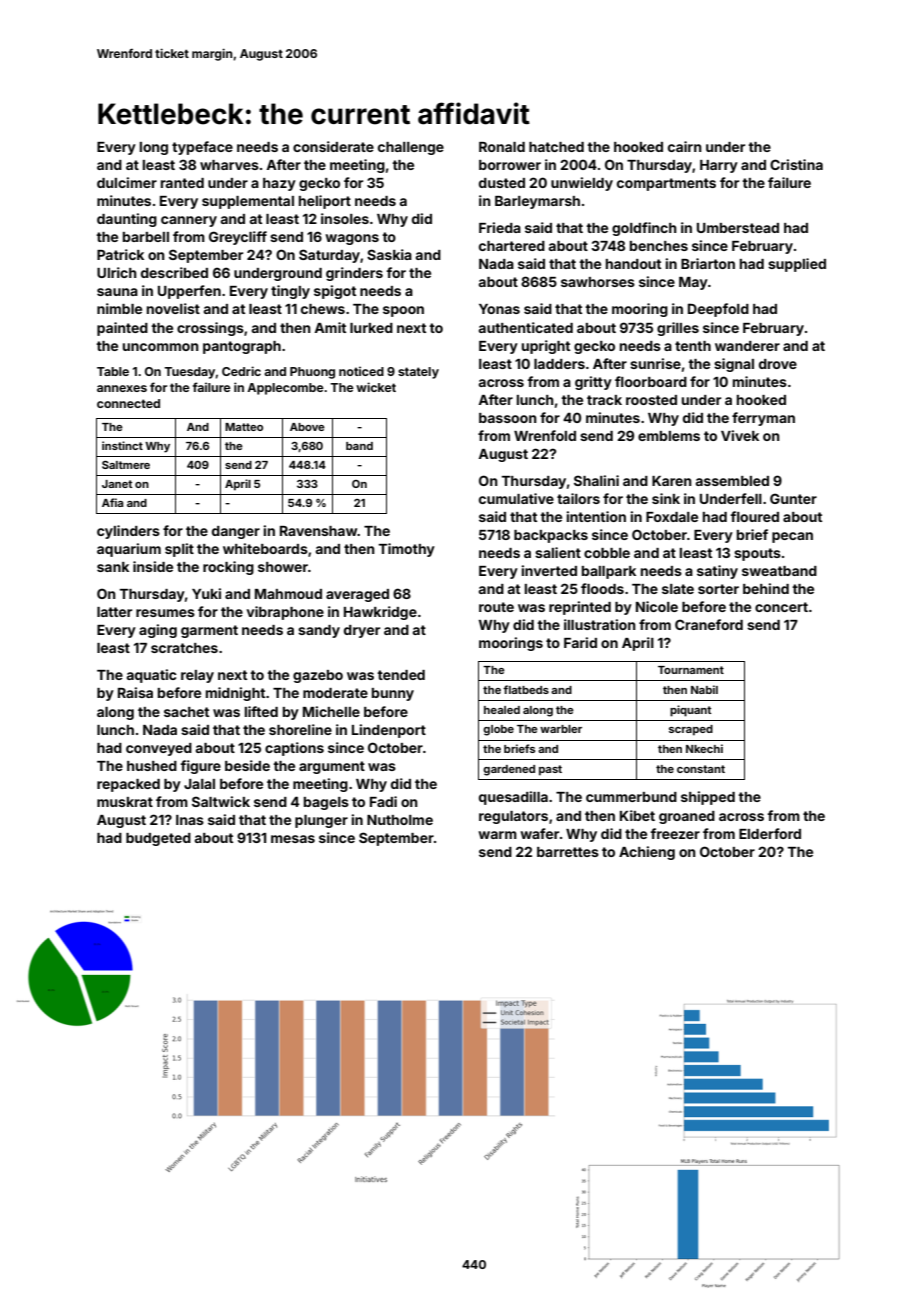 This page has width=924, height=1308. What do you see at coordinates (797, 265) in the page?
I see `supplied` at bounding box center [797, 265].
